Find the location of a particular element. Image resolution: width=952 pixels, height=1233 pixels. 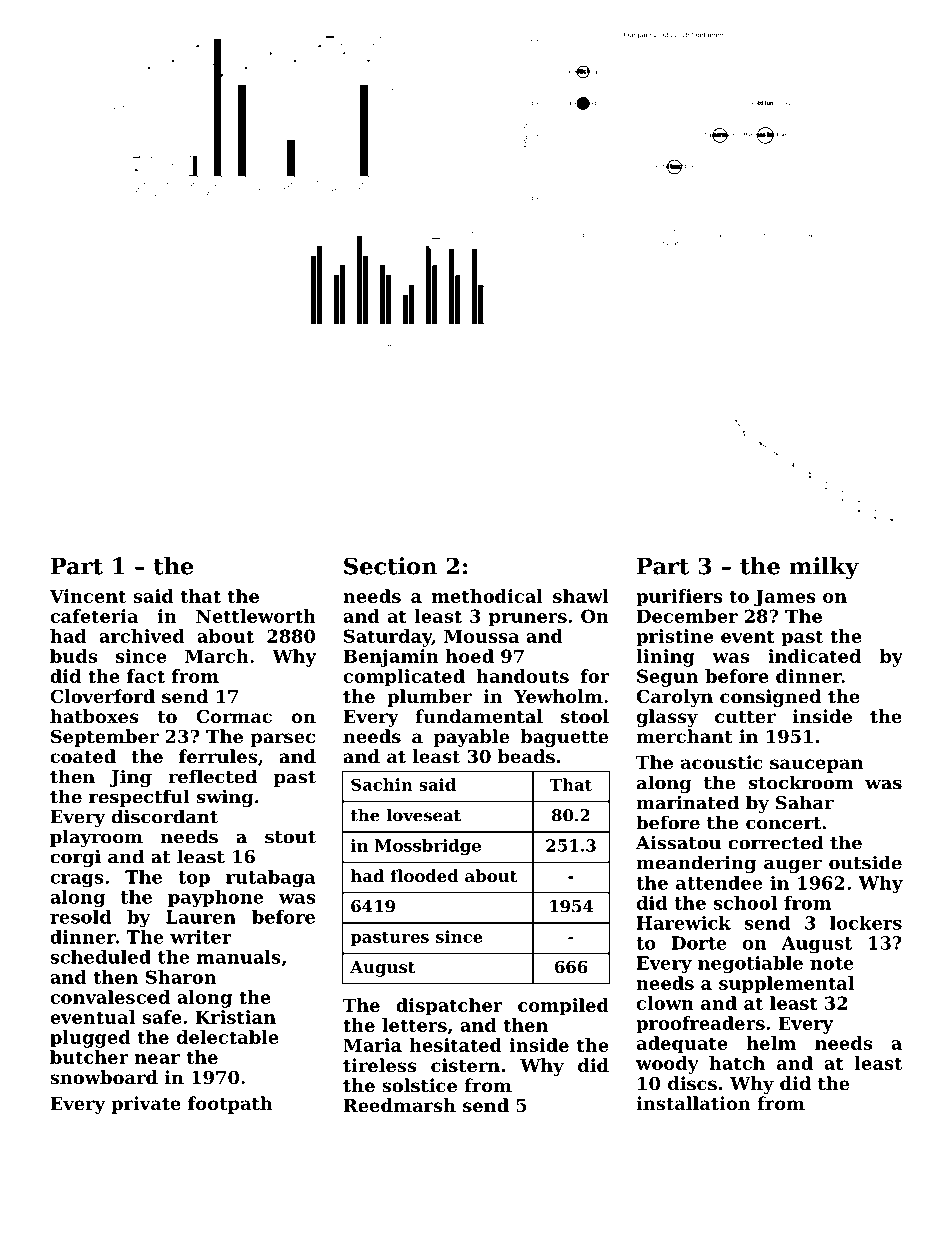

cafeteria is located at coordinates (94, 616).
